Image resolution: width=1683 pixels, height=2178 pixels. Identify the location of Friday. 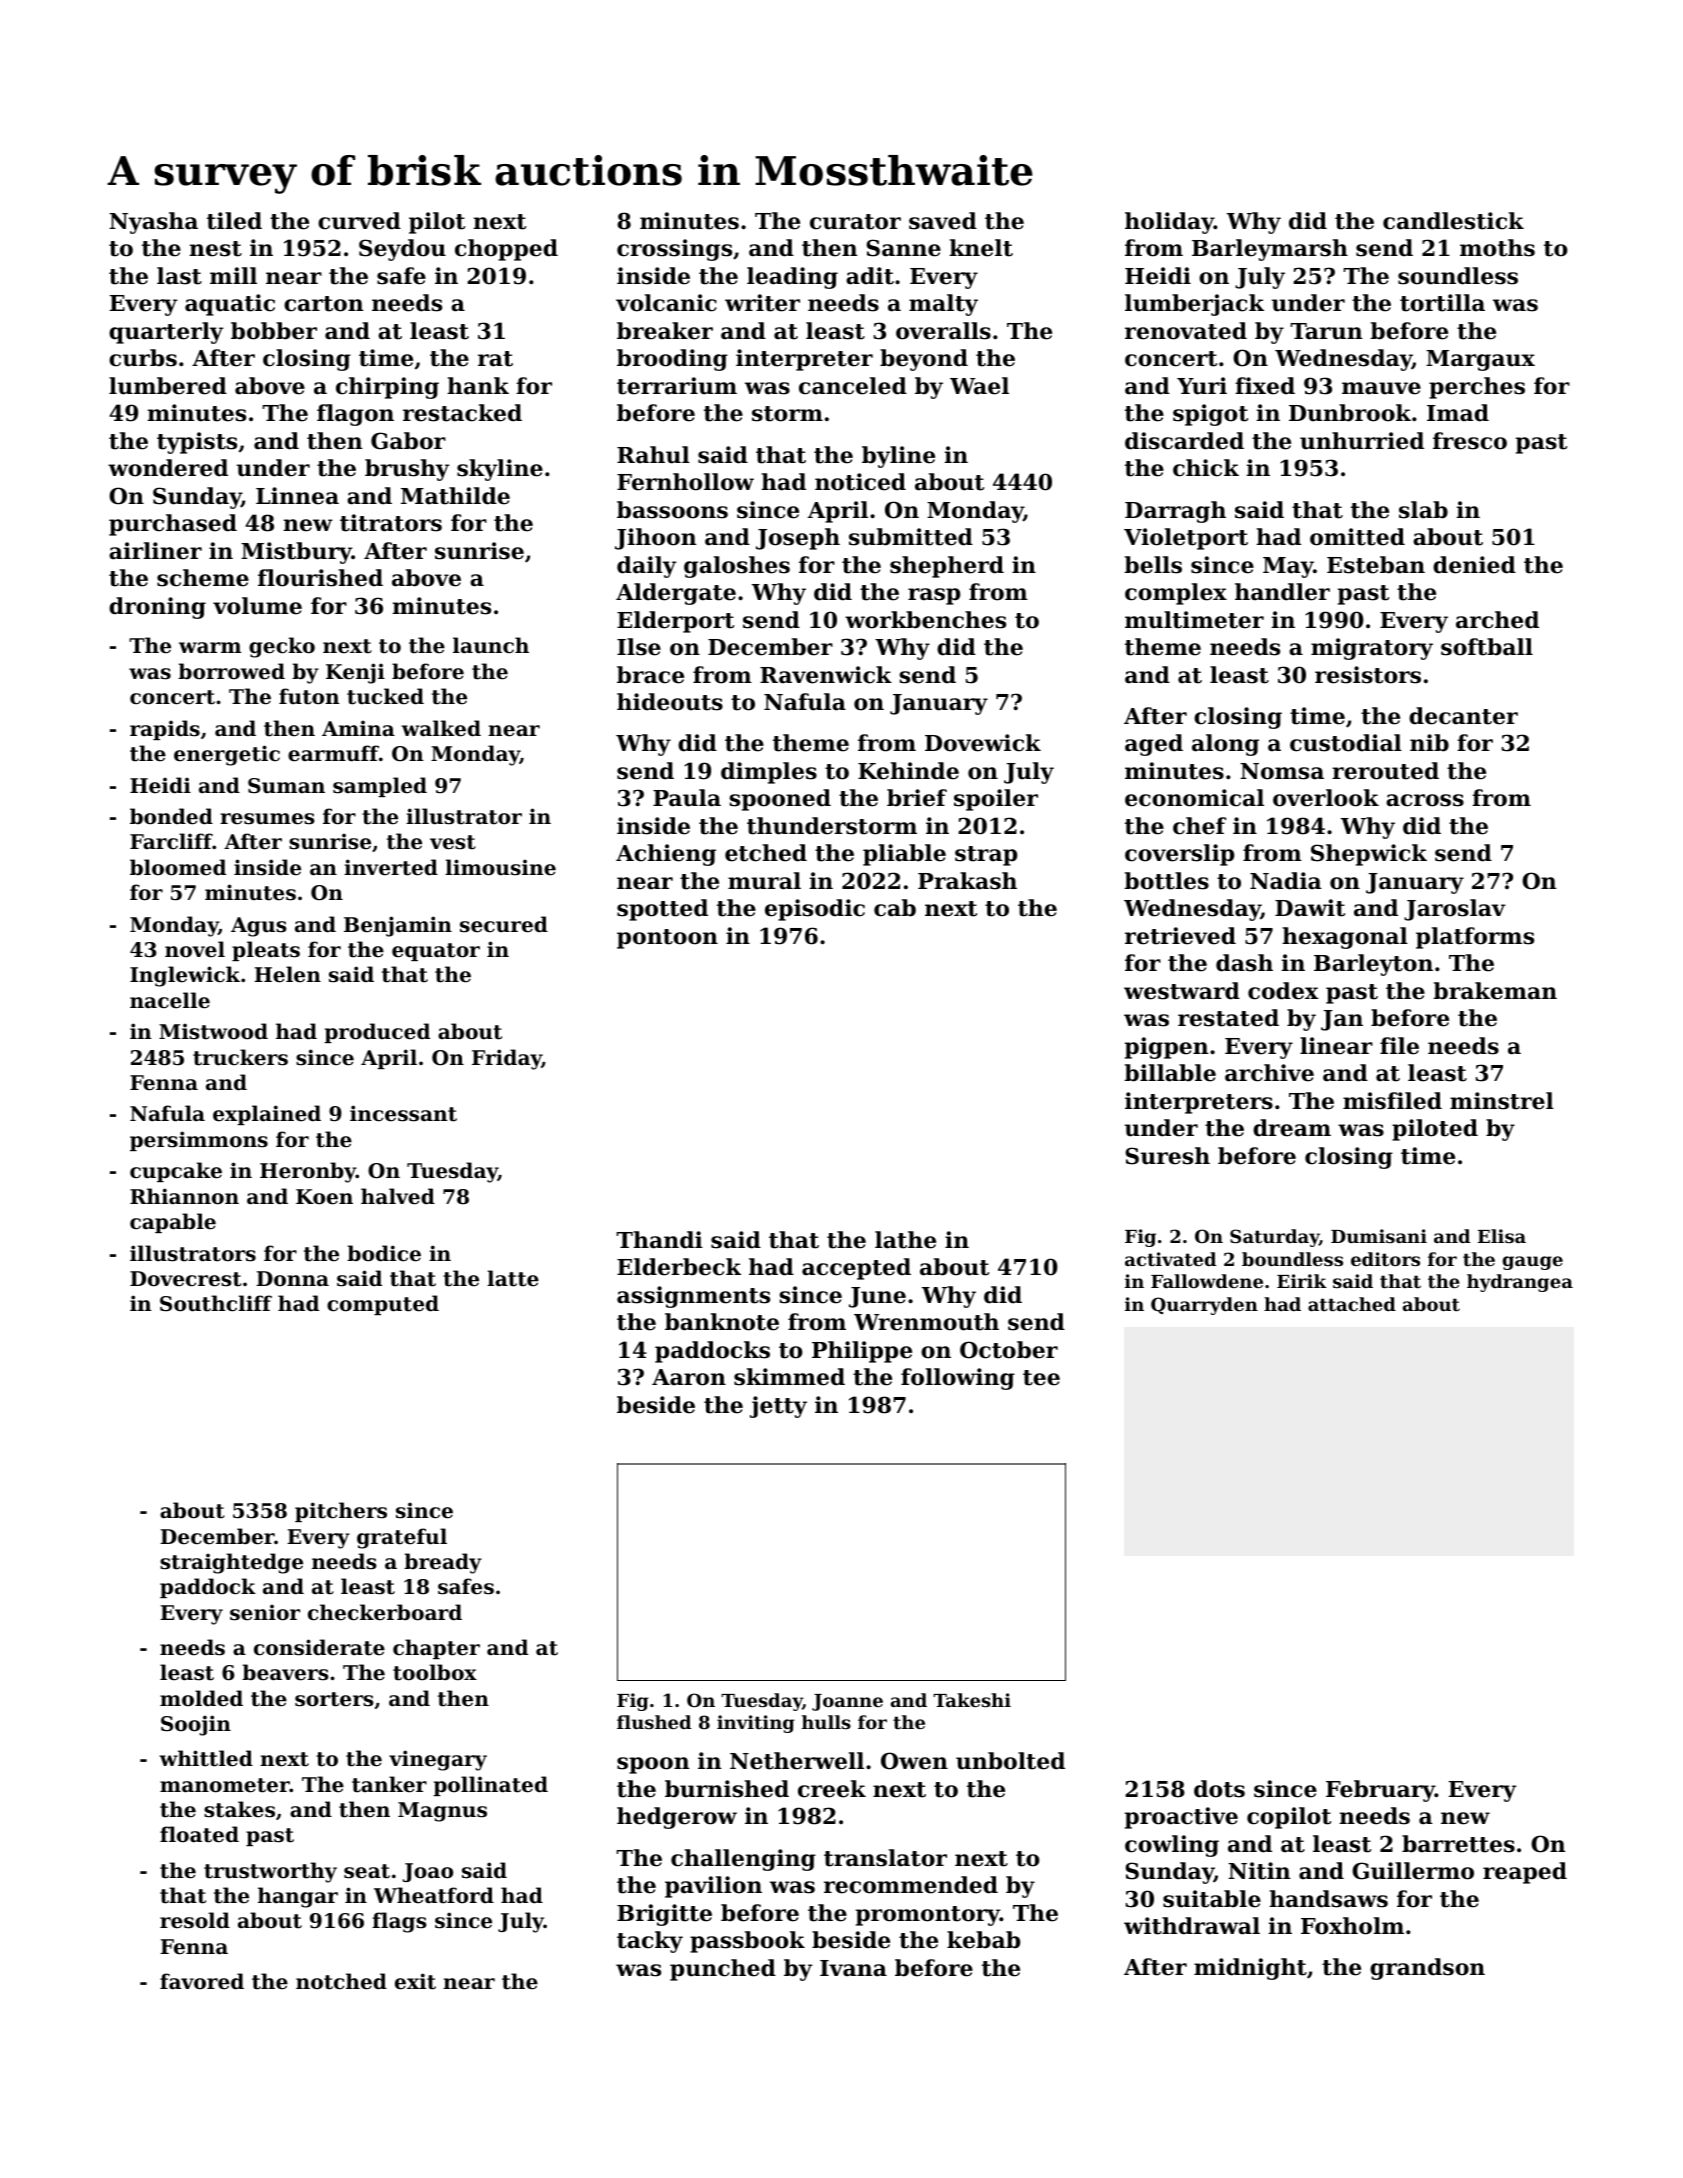
(507, 1059).
